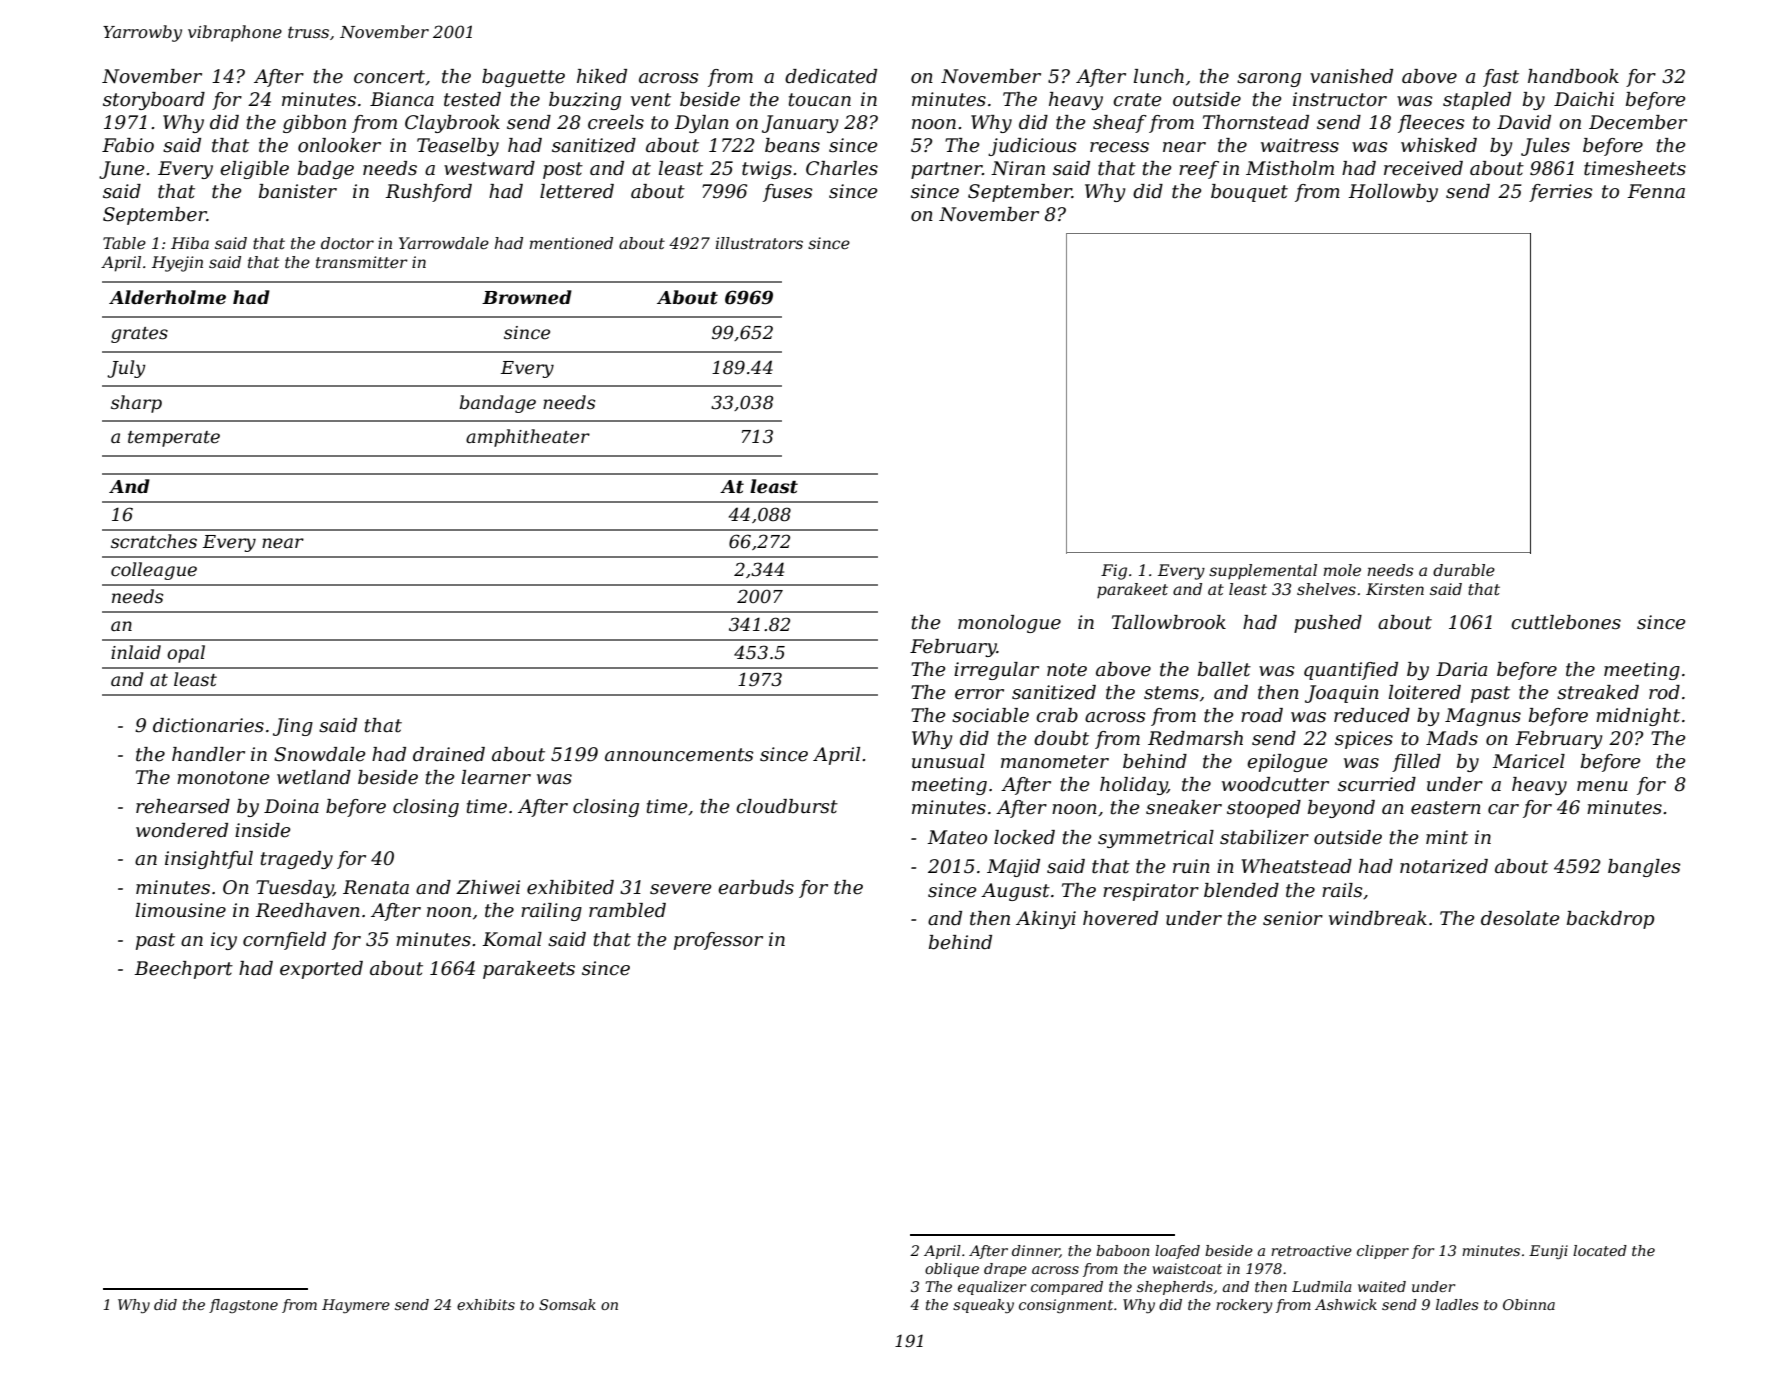  I want to click on symmetrical, so click(1156, 839).
